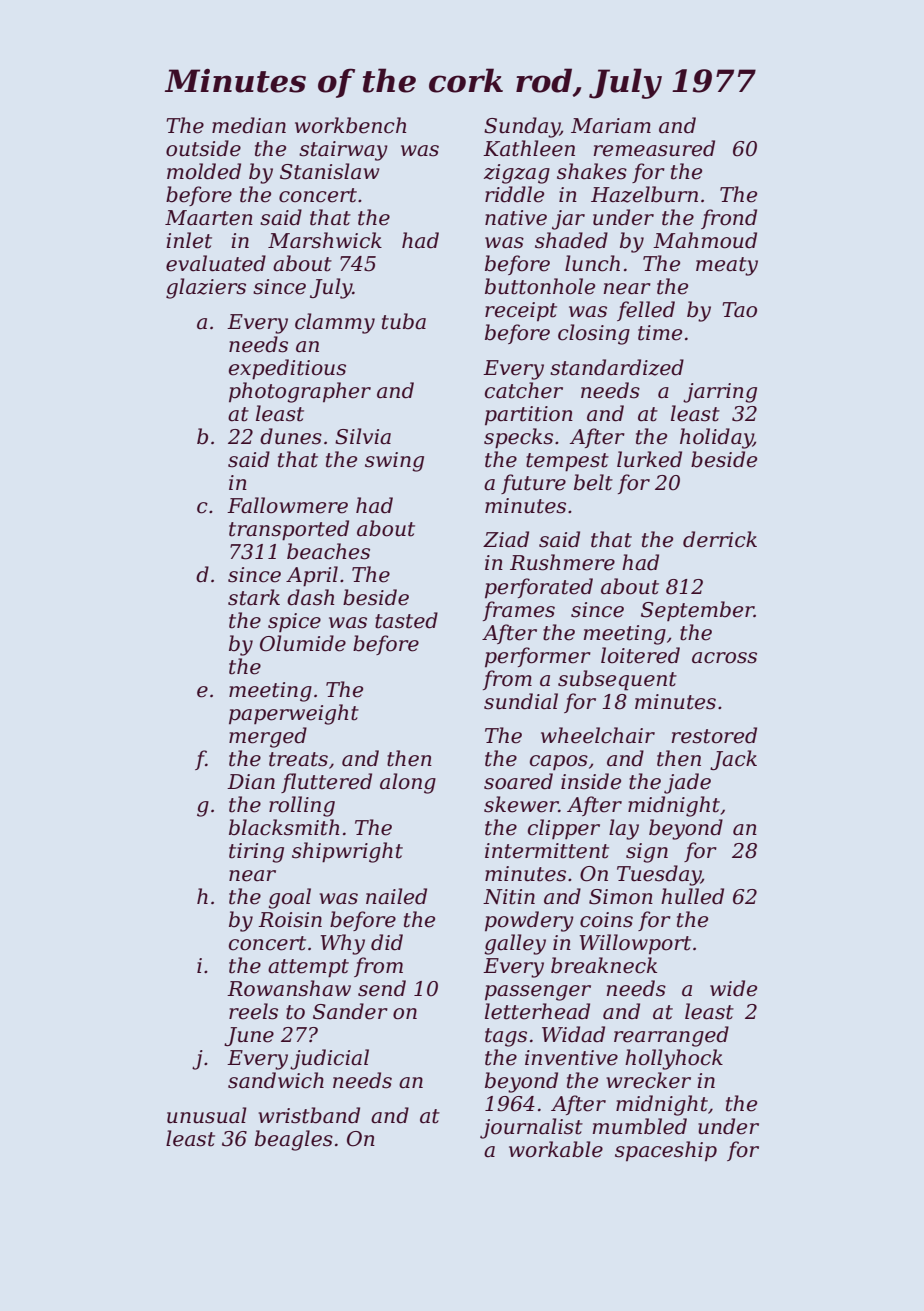 Image resolution: width=924 pixels, height=1311 pixels. What do you see at coordinates (406, 620) in the page?
I see `tasted` at bounding box center [406, 620].
